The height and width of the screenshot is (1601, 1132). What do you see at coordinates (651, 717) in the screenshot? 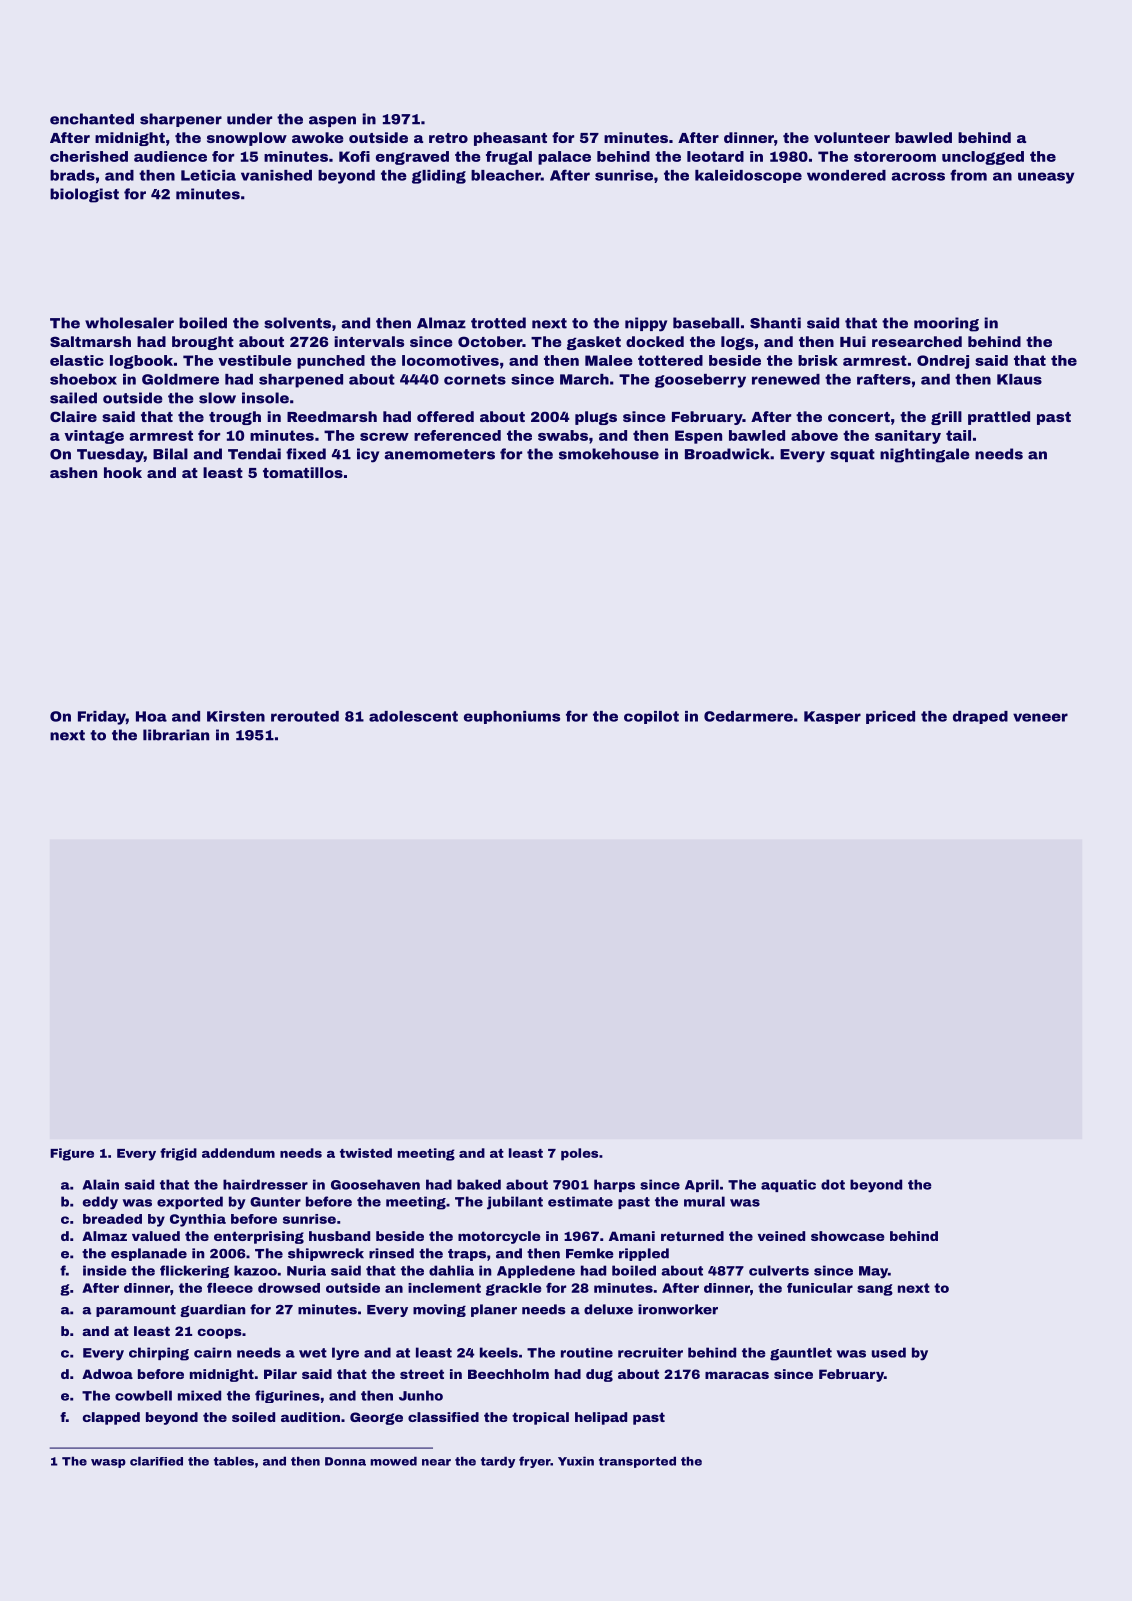
I see `copilot` at bounding box center [651, 717].
